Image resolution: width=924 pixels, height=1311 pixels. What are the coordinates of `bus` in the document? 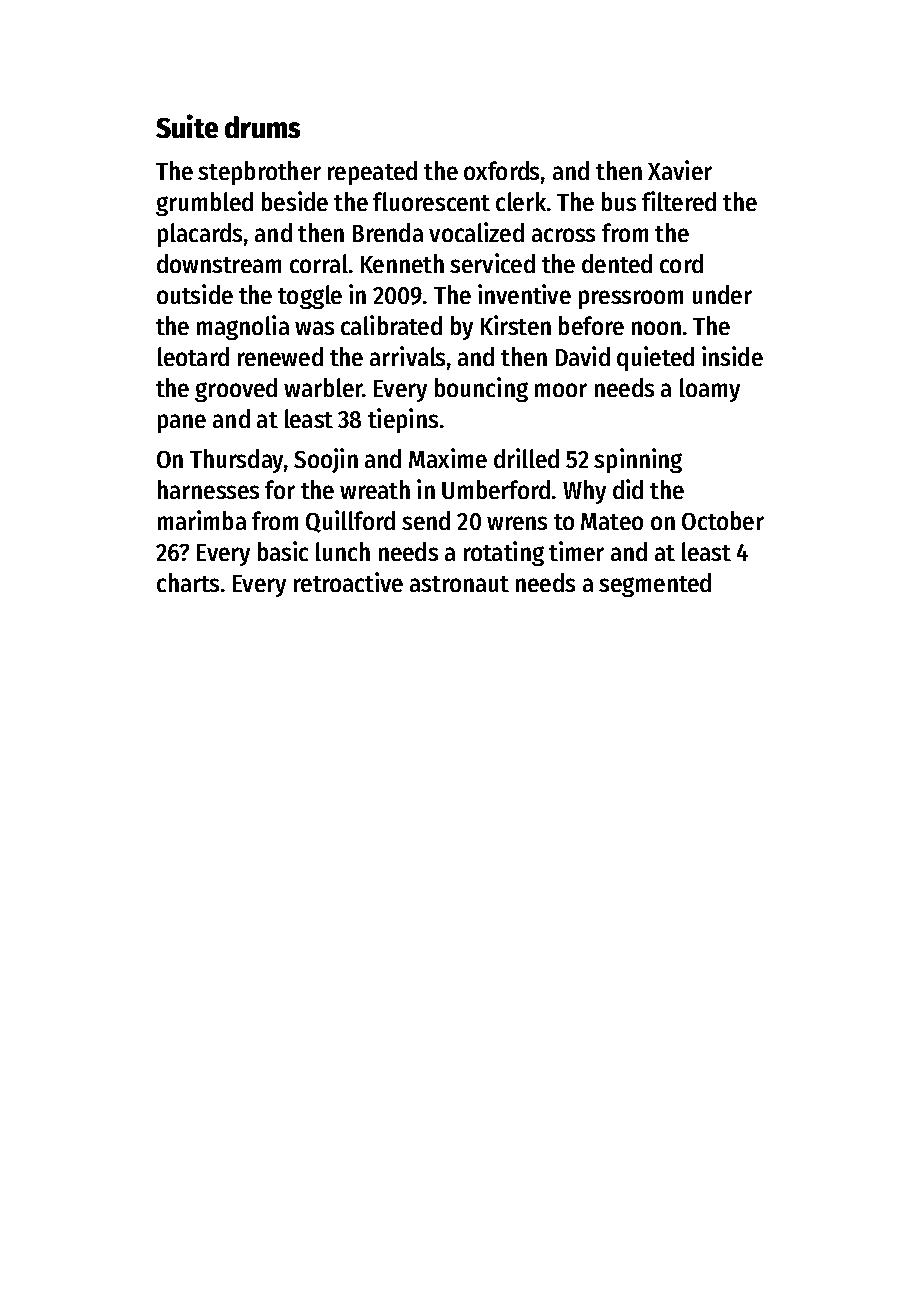 It's located at (619, 201).
